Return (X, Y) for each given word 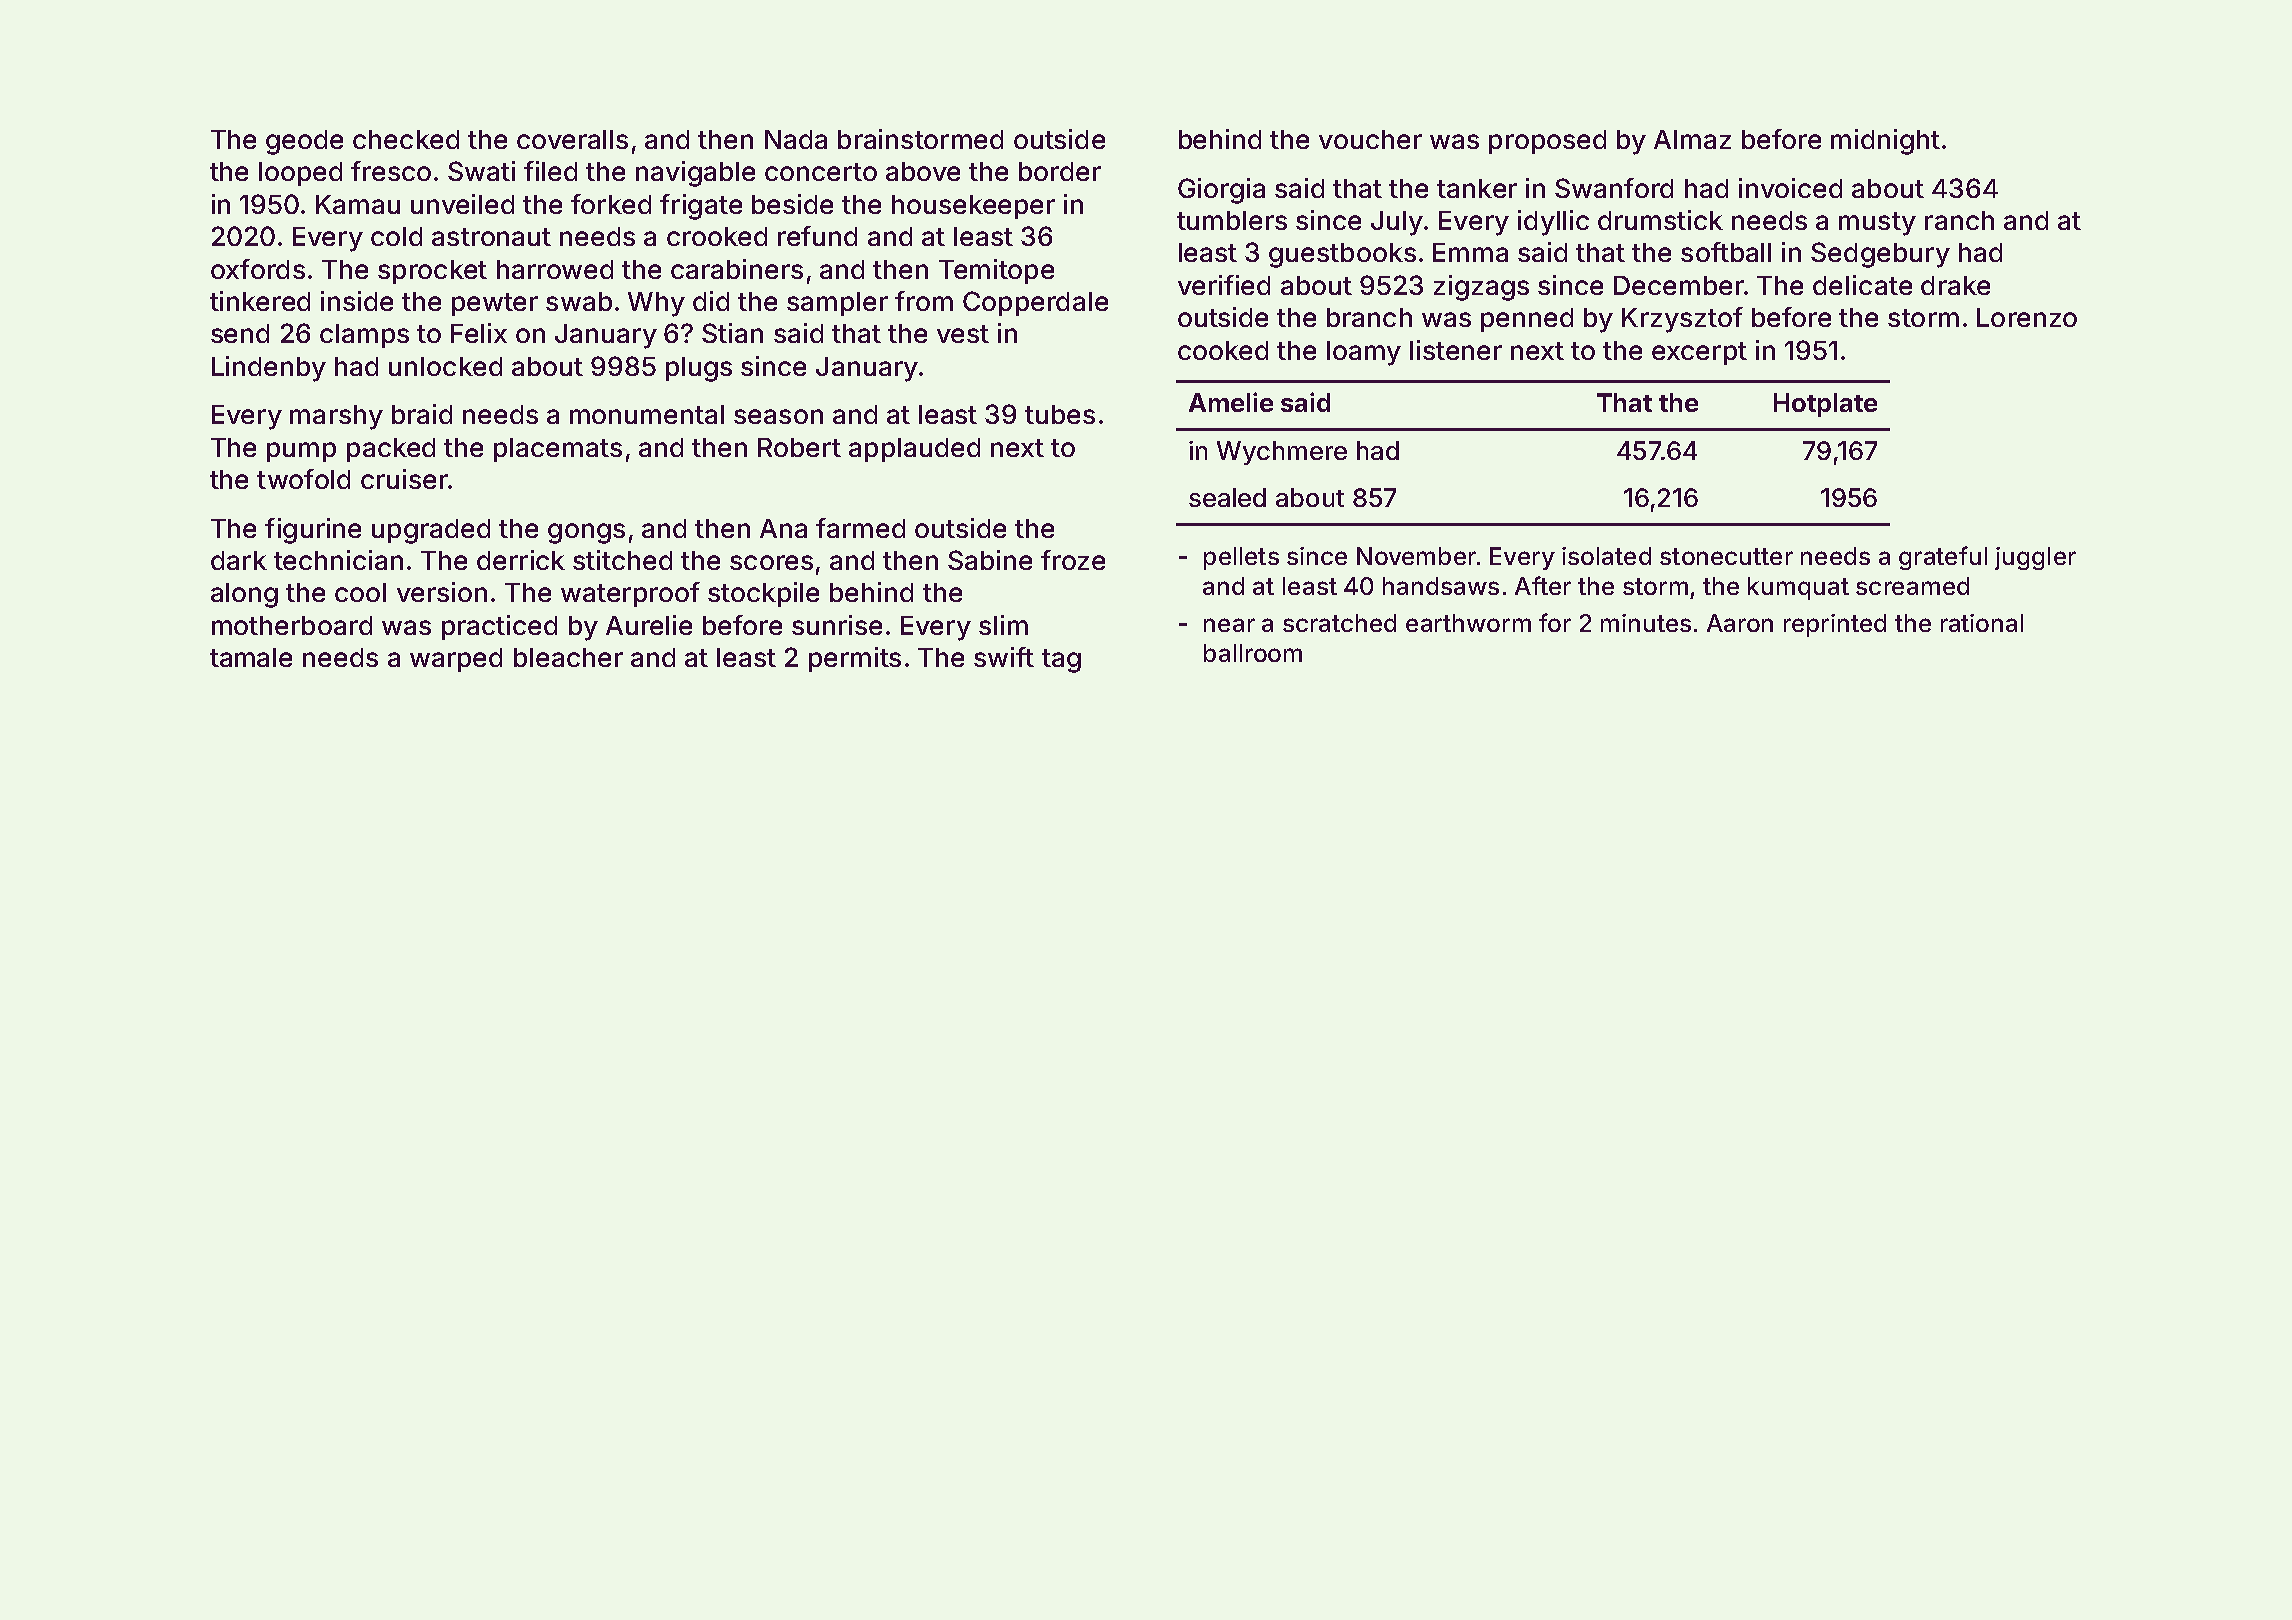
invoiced (1790, 188)
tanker (1477, 188)
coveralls (572, 139)
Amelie (1231, 402)
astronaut (491, 237)
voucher (1370, 139)
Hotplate (1825, 405)
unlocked (445, 366)
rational (1982, 623)
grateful (1943, 558)
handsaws (1441, 586)
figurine (313, 531)
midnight (1885, 142)
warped (456, 660)
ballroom (1253, 653)
